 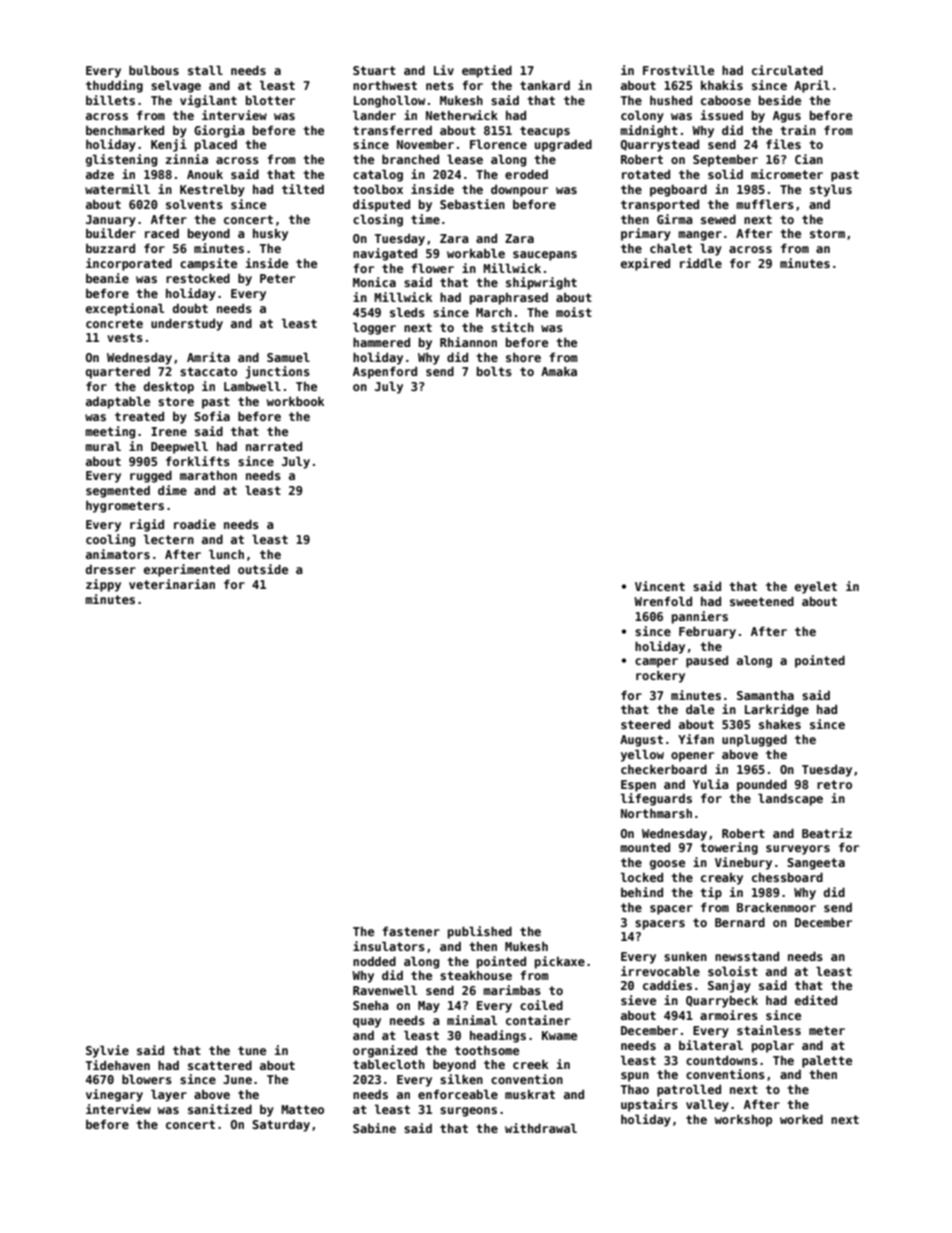 I want to click on glistening, so click(x=121, y=160).
